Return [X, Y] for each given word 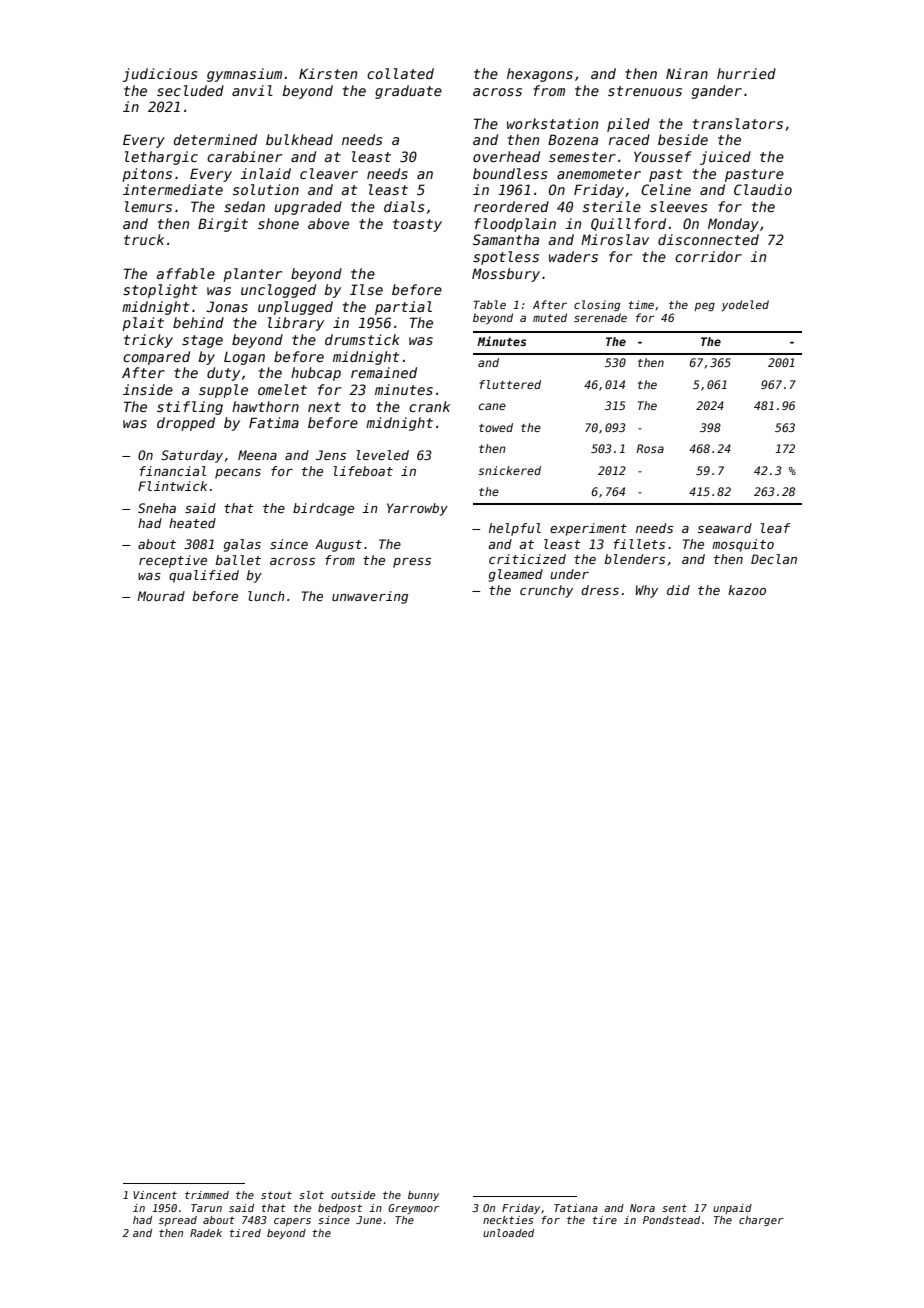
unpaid [732, 1209]
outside [353, 1195]
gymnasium [244, 75]
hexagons [540, 75]
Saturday [192, 456]
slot [311, 1195]
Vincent [155, 1195]
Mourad [161, 596]
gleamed [516, 575]
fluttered [510, 384]
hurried [746, 73]
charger [761, 1221]
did [678, 590]
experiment [588, 529]
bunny [423, 1196]
